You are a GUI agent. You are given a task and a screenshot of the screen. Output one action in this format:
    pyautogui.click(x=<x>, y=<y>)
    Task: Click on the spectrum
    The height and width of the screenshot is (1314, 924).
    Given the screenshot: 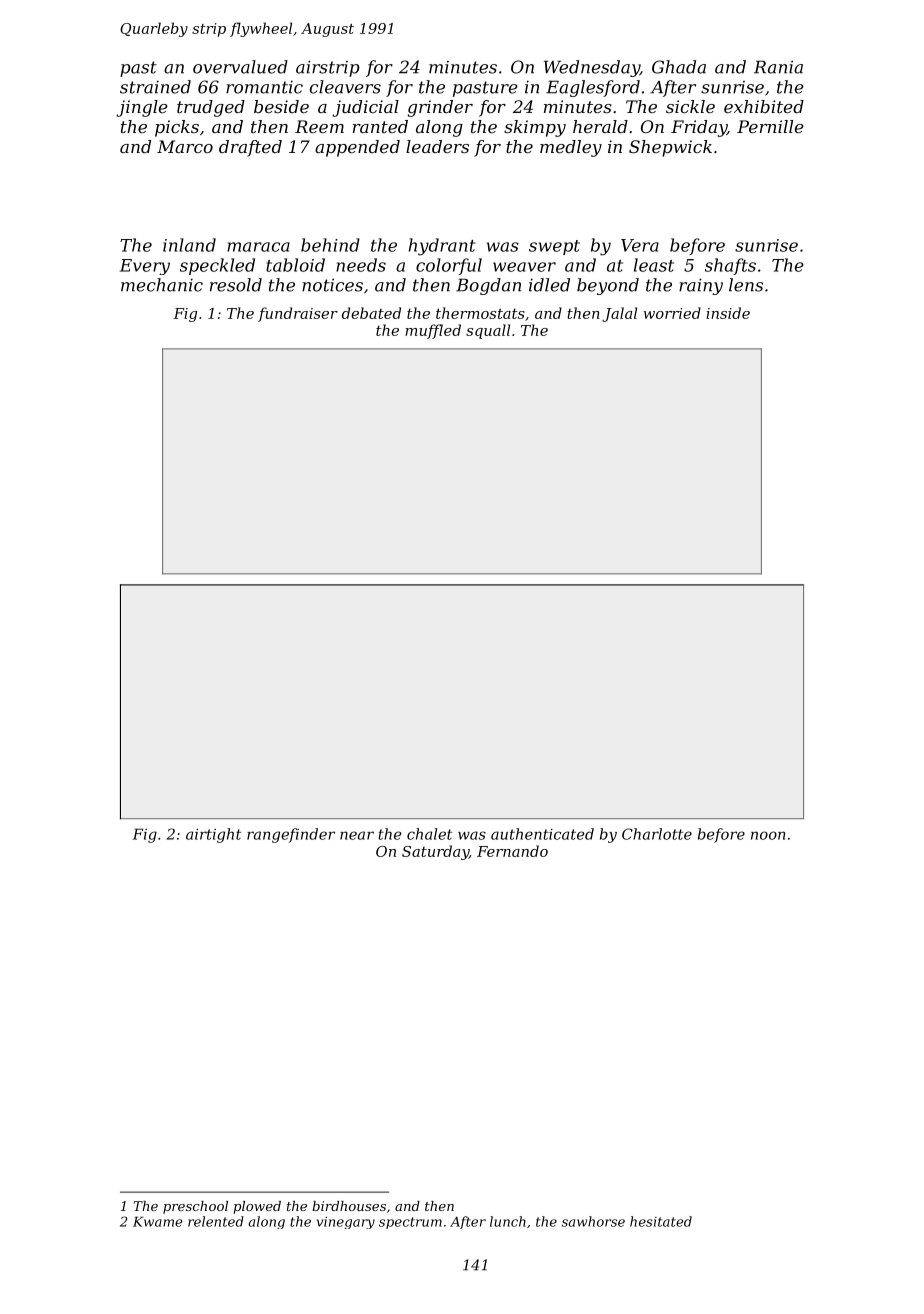 What is the action you would take?
    pyautogui.click(x=410, y=1223)
